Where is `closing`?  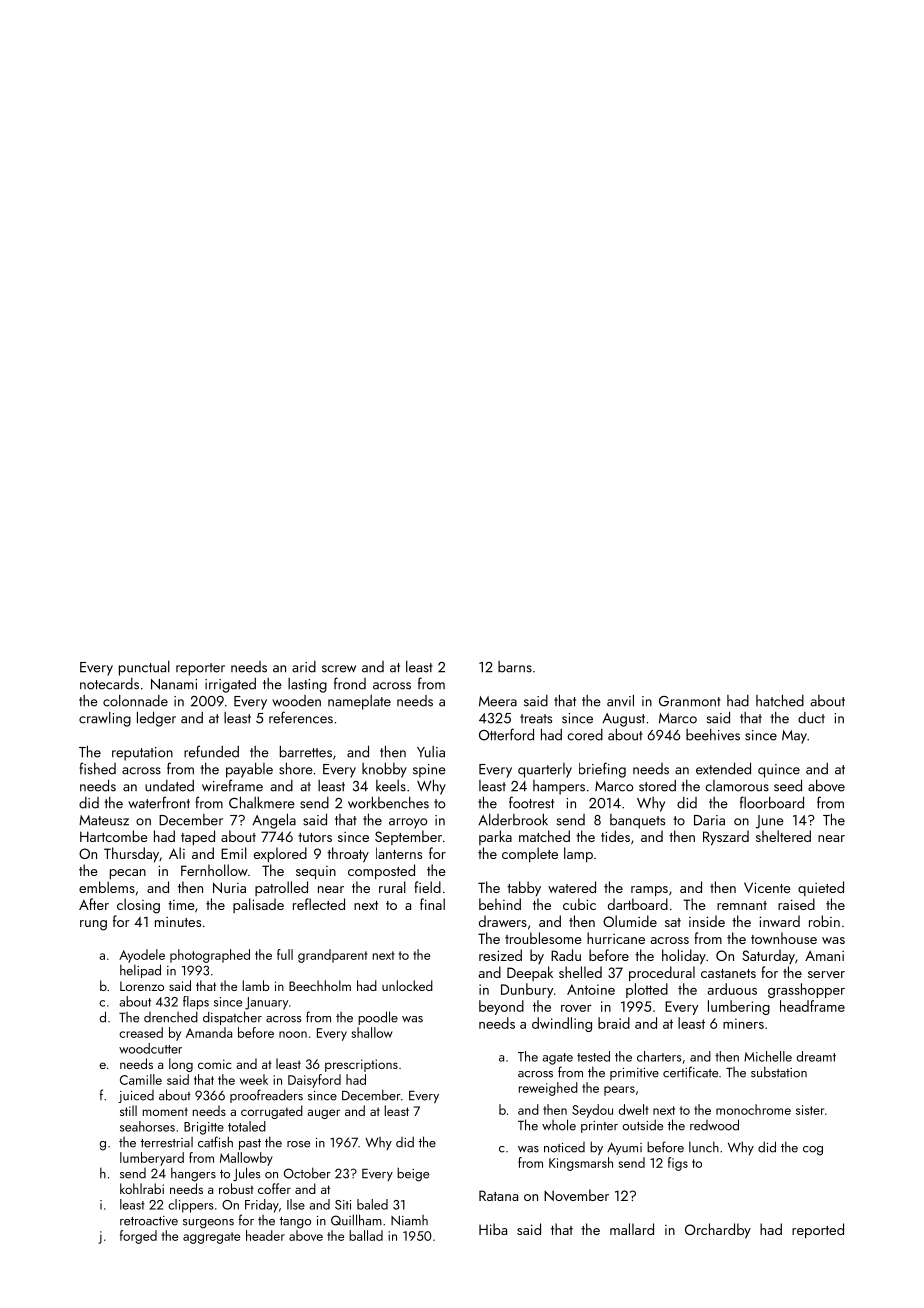 closing is located at coordinates (138, 906).
